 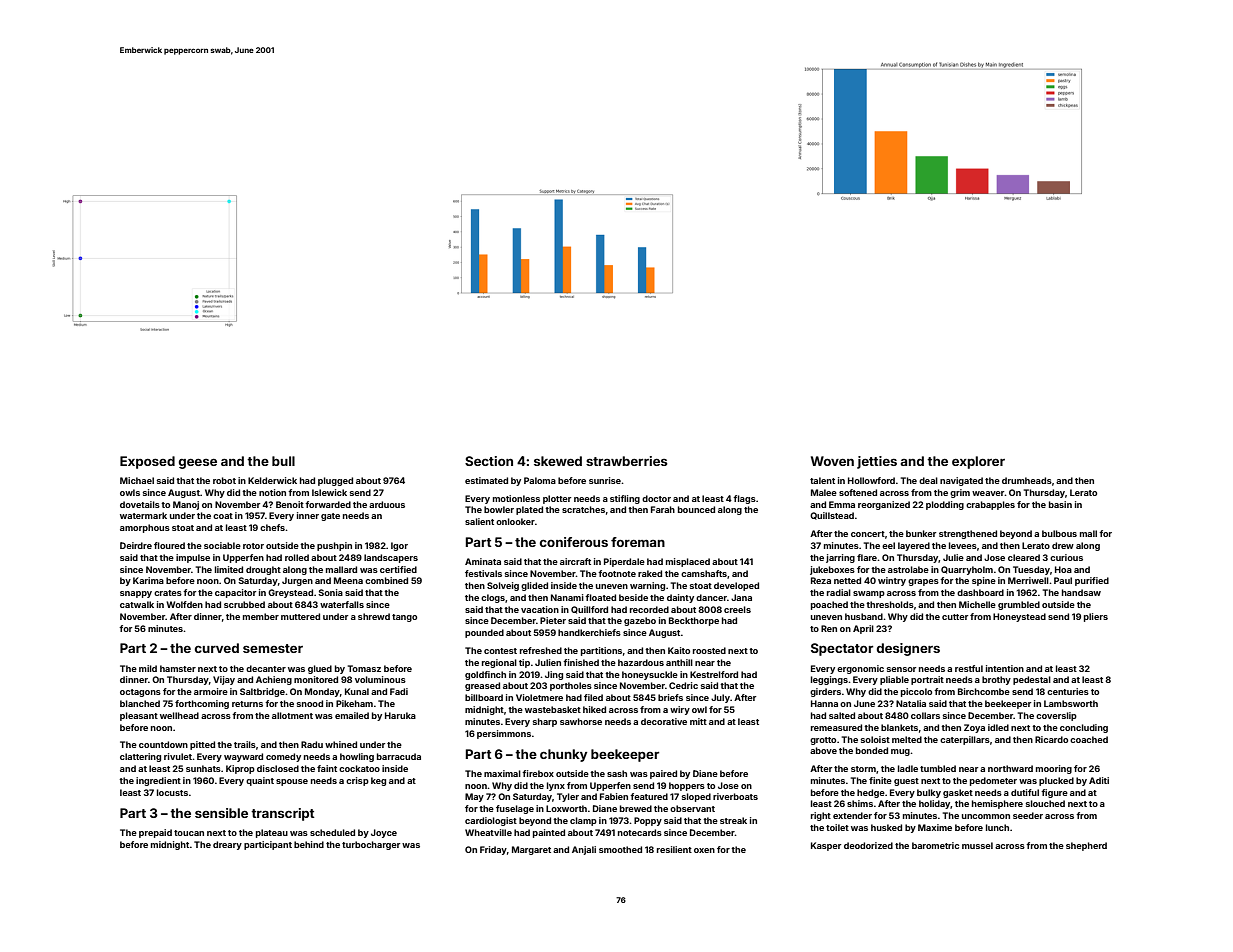 What do you see at coordinates (627, 461) in the screenshot?
I see `strawberries` at bounding box center [627, 461].
